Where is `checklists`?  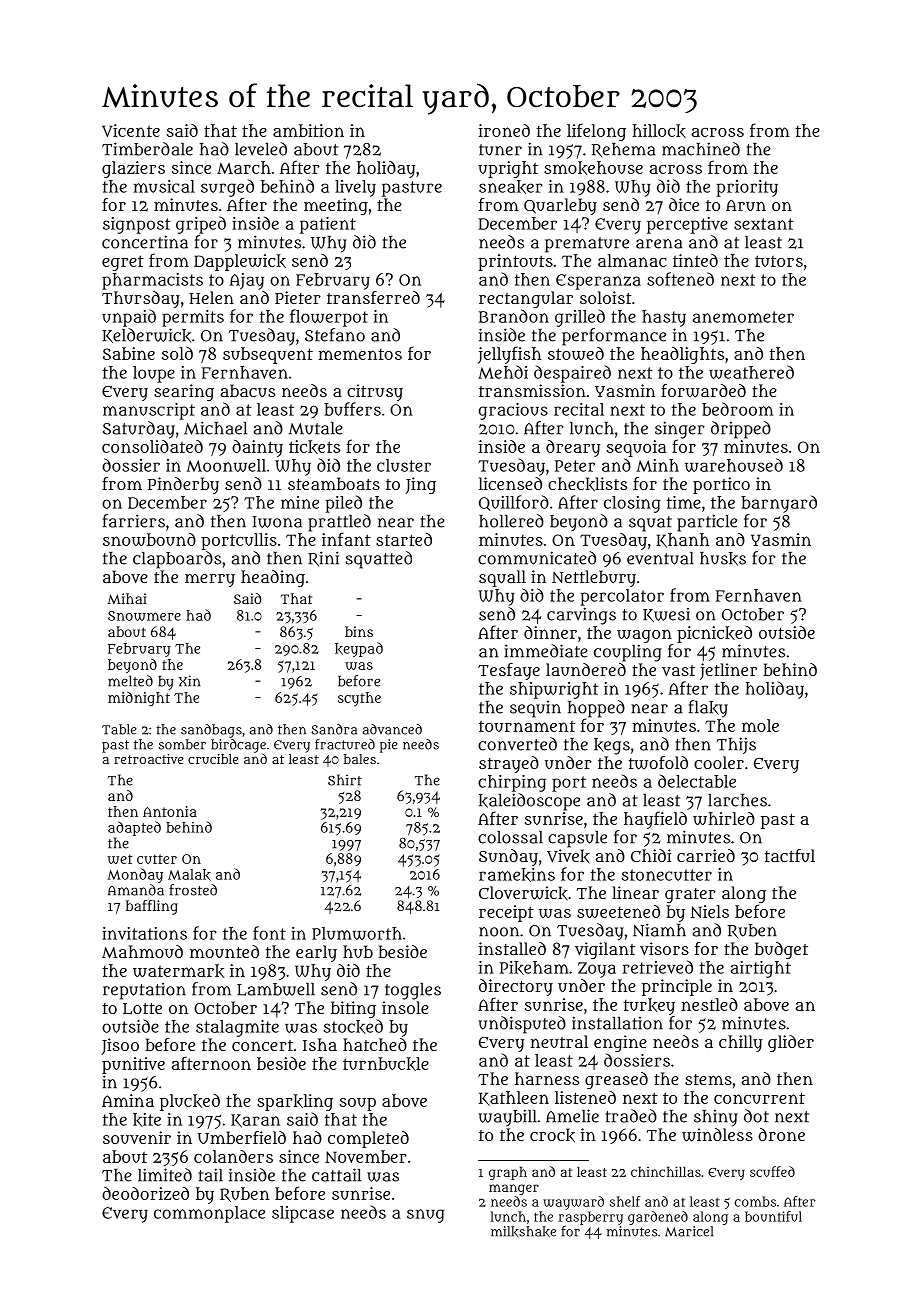 checklists is located at coordinates (587, 484).
